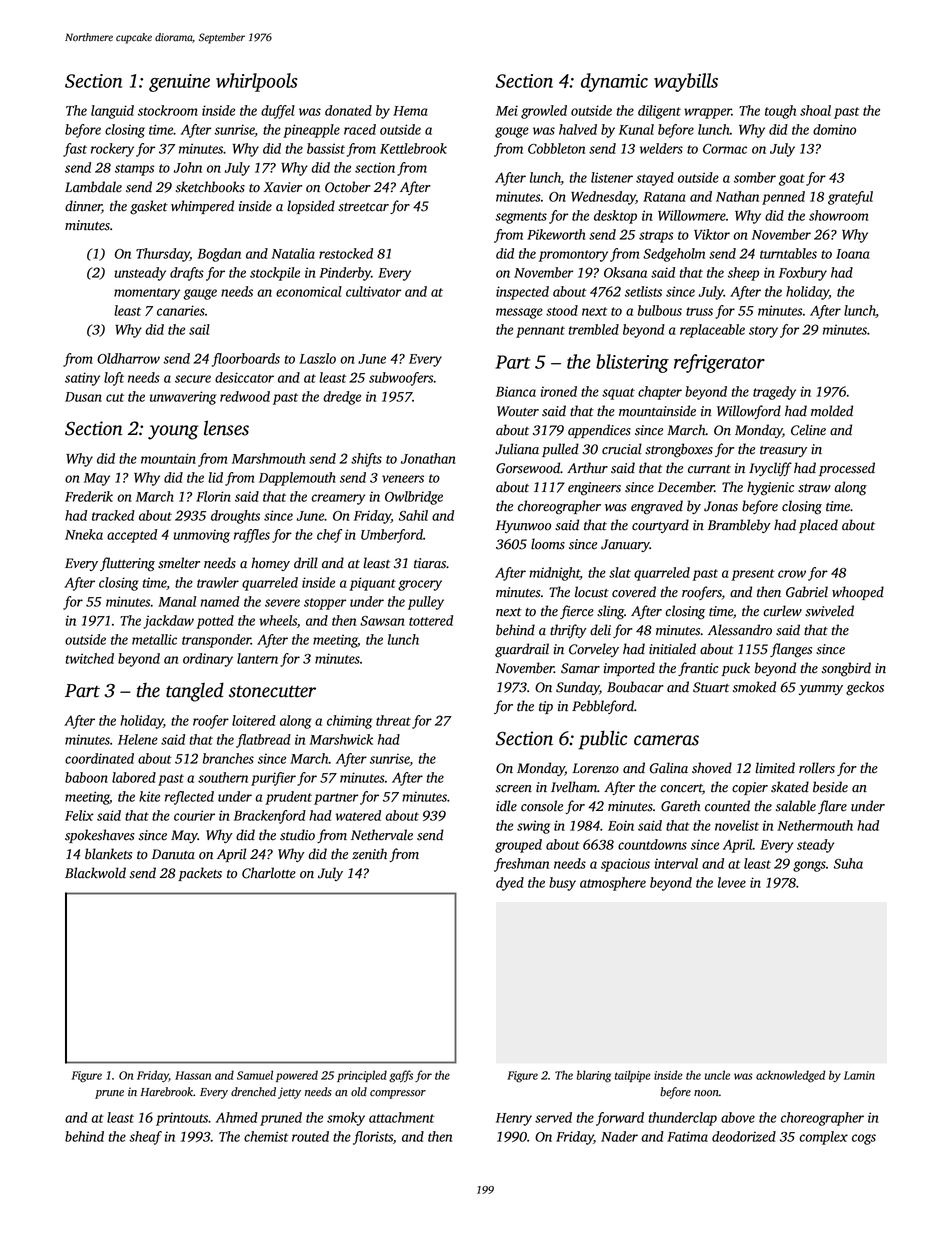 This document has height=1233, width=952. What do you see at coordinates (112, 112) in the document?
I see `languid` at bounding box center [112, 112].
